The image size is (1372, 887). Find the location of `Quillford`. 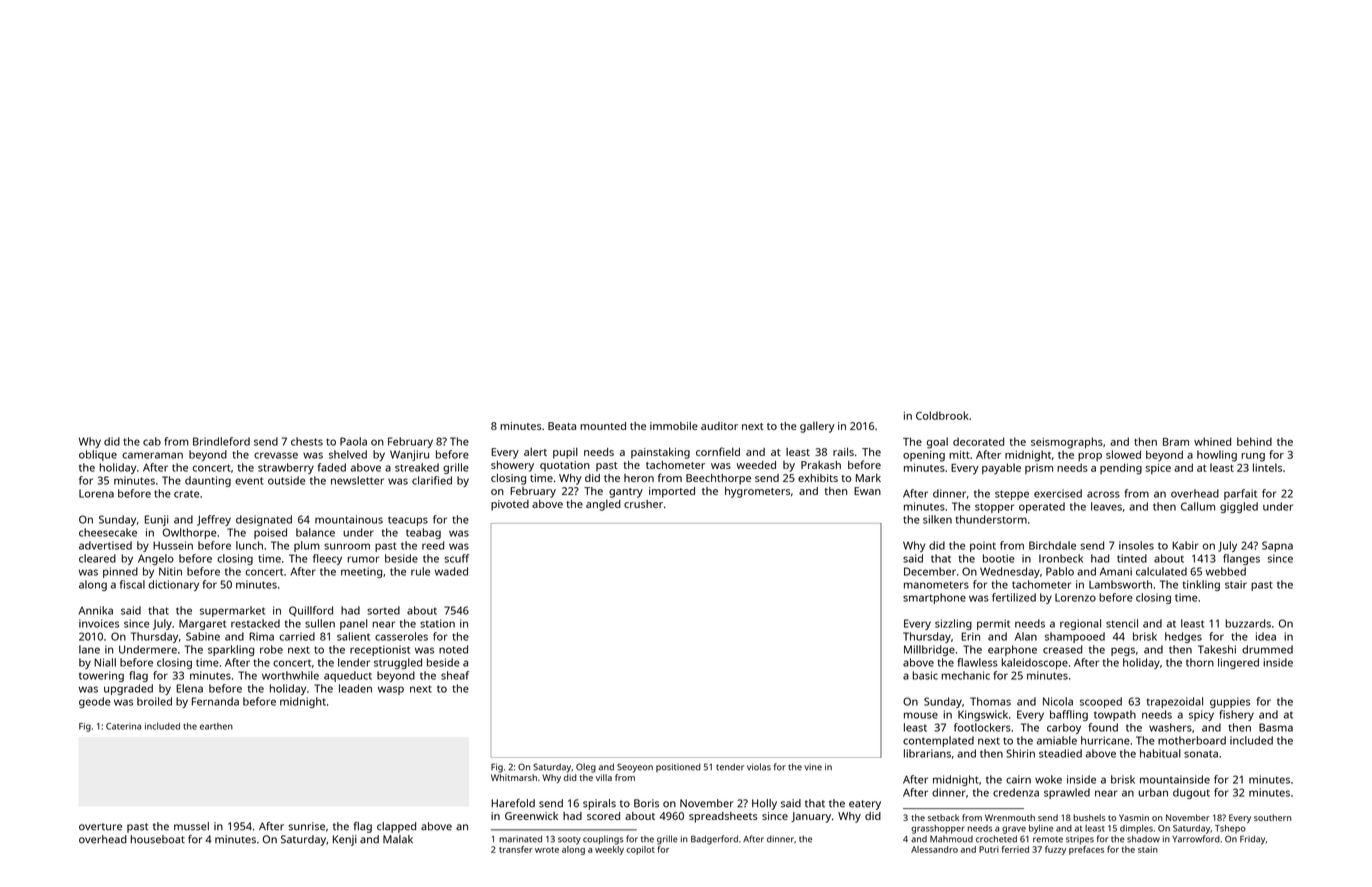

Quillford is located at coordinates (311, 611).
